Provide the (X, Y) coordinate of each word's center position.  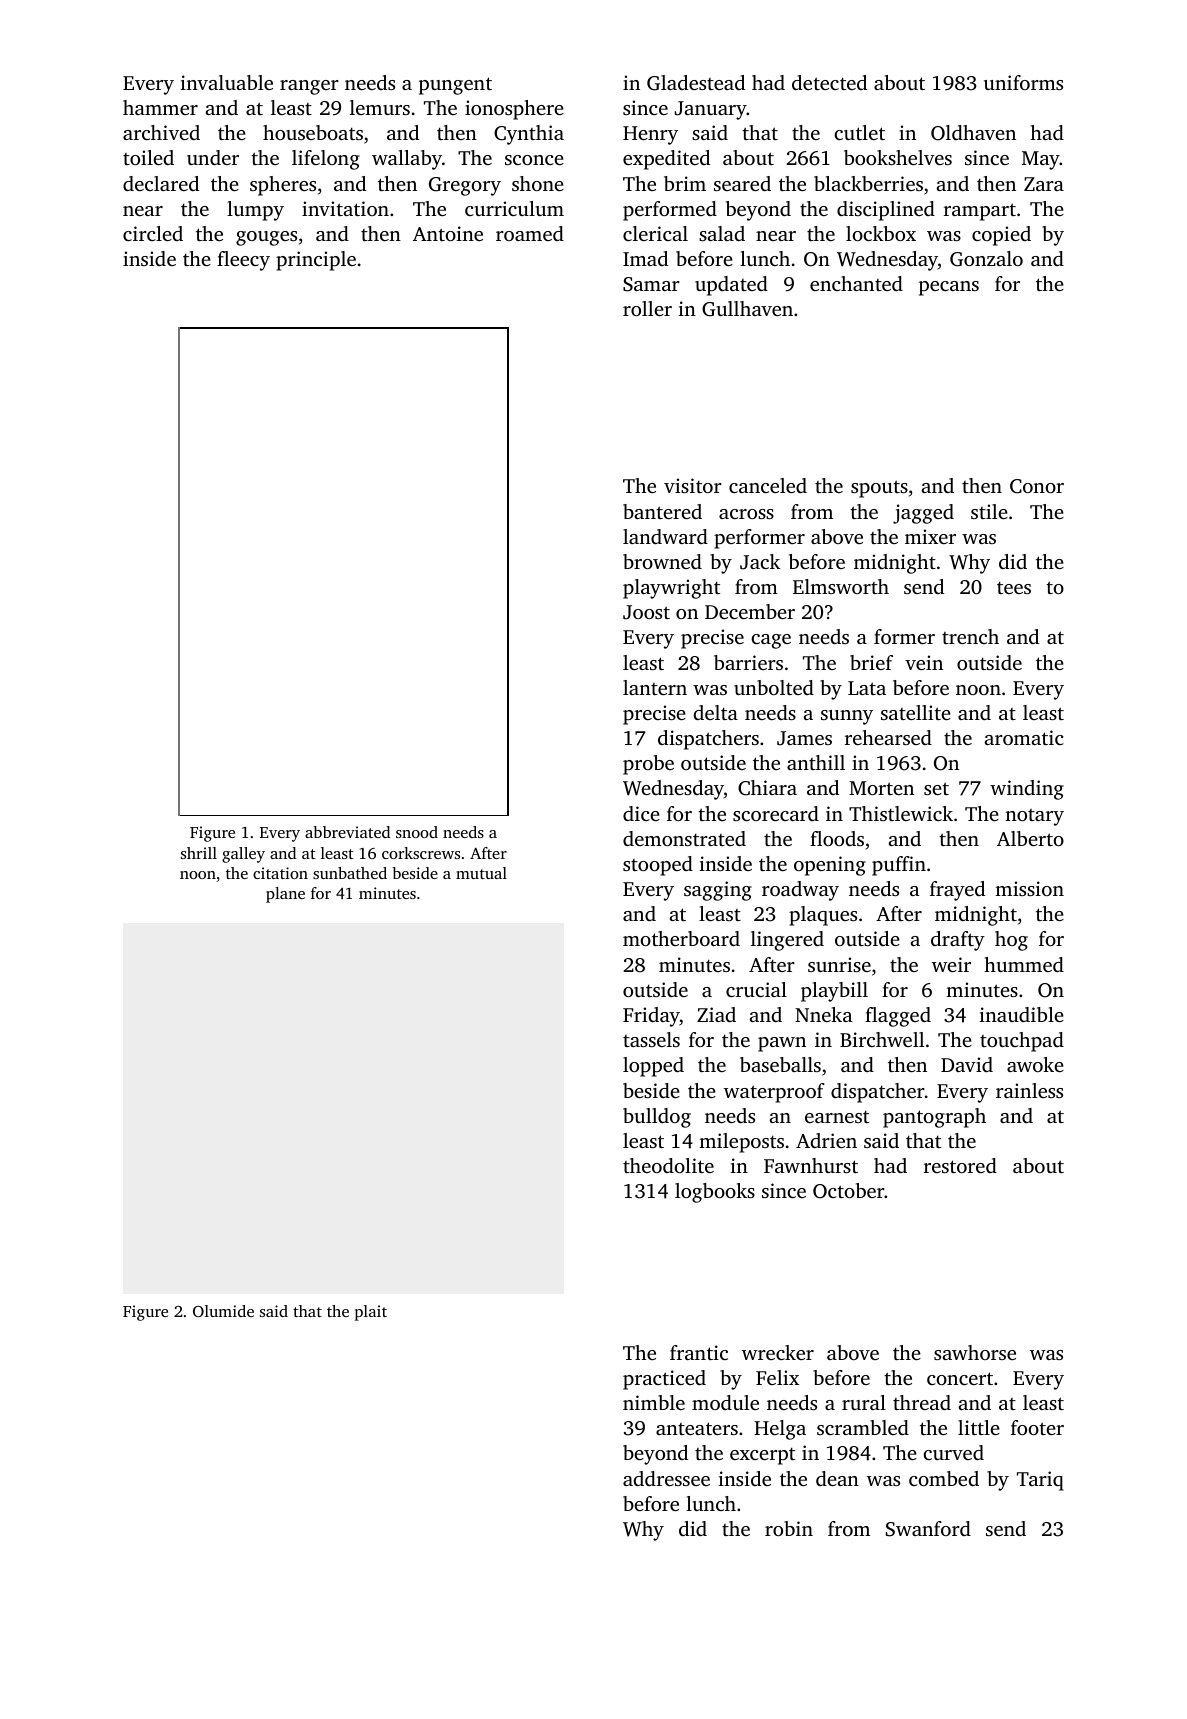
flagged (898, 1017)
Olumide (223, 1311)
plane (285, 895)
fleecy (243, 261)
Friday (651, 1017)
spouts (879, 489)
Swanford (928, 1529)
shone (538, 183)
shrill (199, 853)
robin (789, 1528)
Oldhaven (973, 133)
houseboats (313, 132)
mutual (481, 873)
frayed (957, 891)
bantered (662, 511)
